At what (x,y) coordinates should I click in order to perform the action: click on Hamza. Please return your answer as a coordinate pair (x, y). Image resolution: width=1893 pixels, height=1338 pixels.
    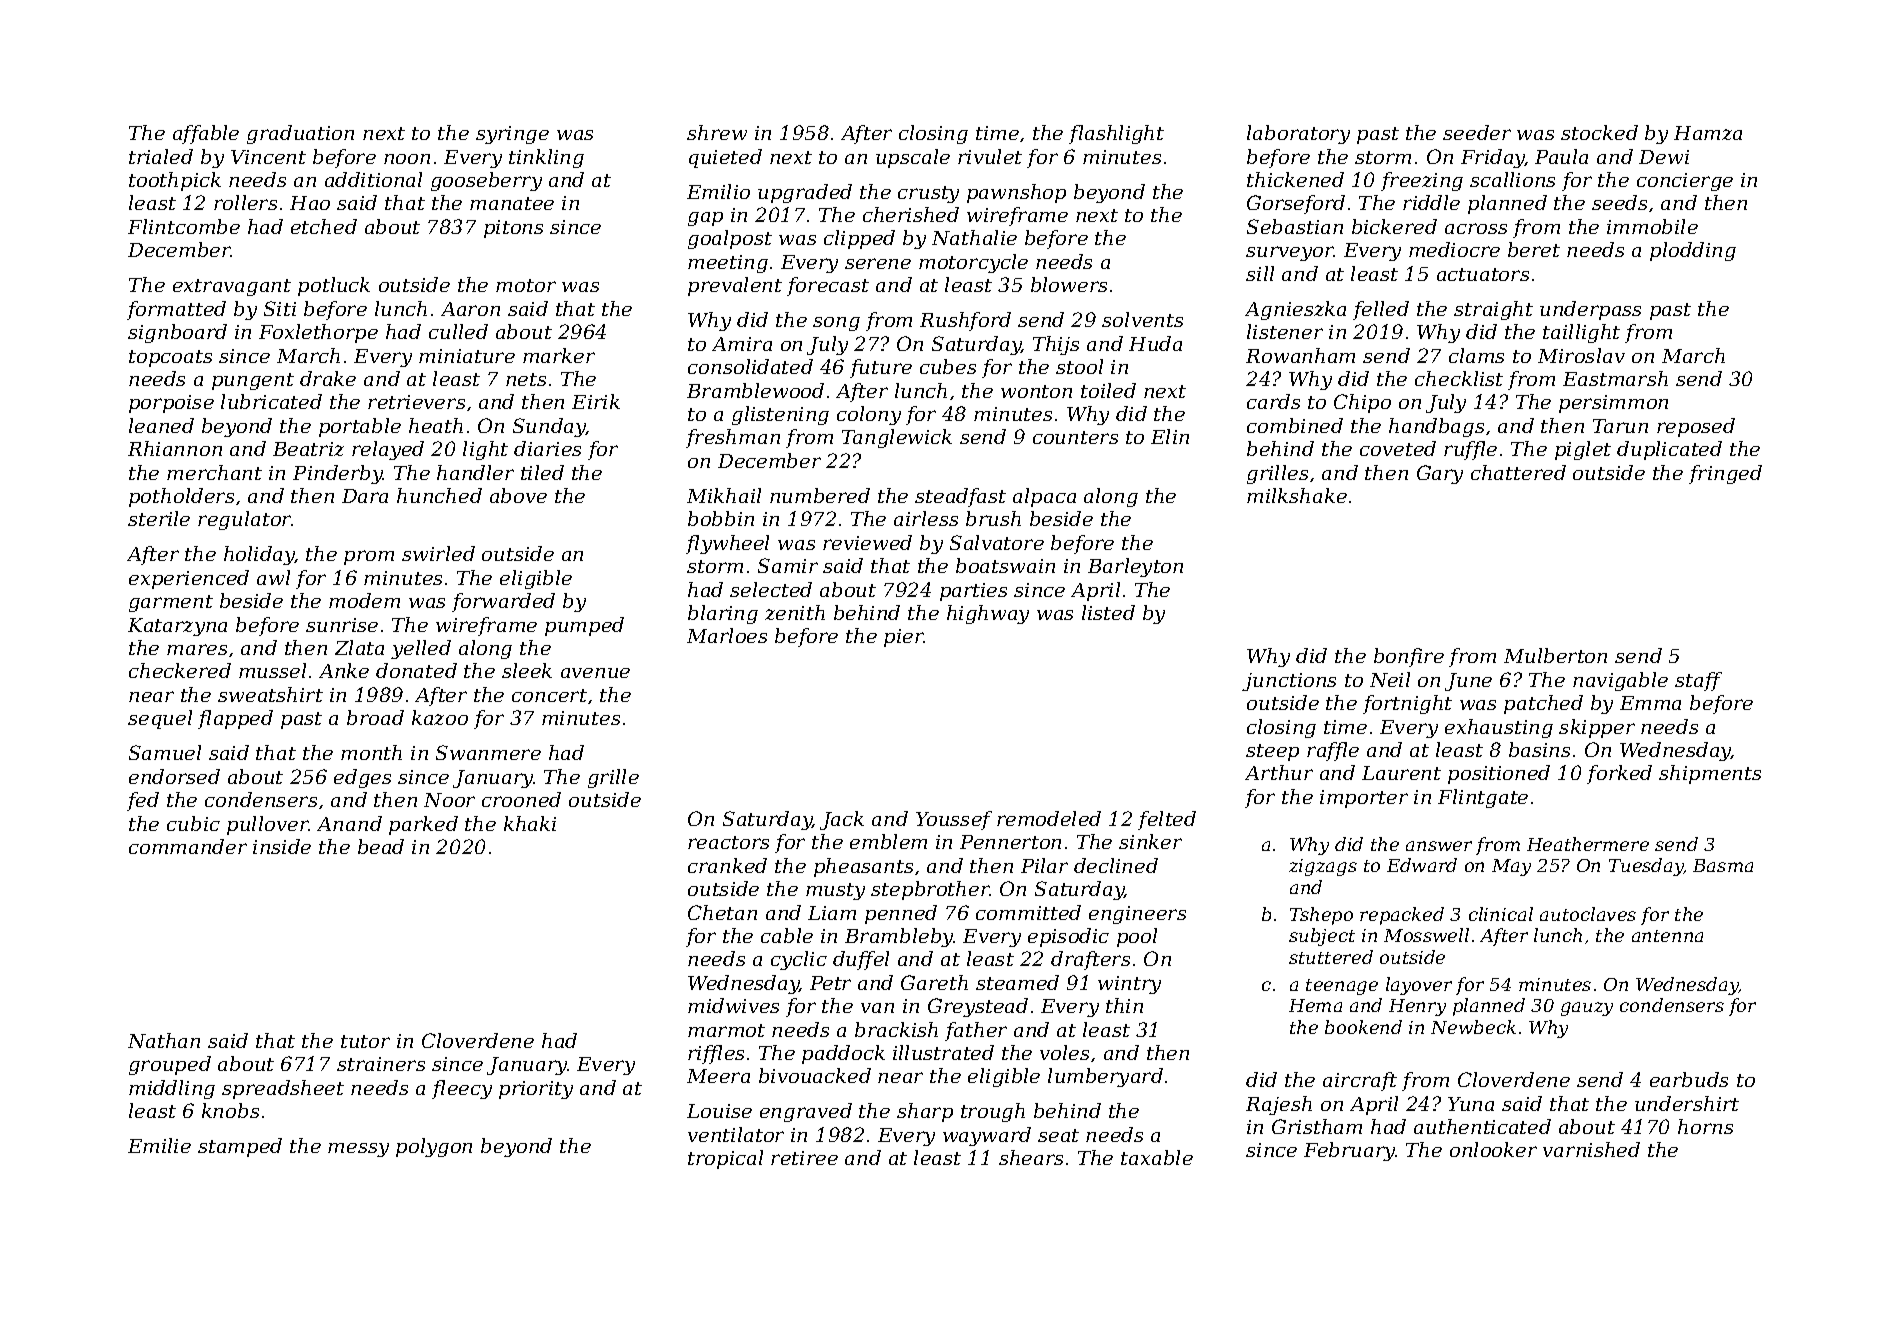
    Looking at the image, I should click on (1708, 133).
